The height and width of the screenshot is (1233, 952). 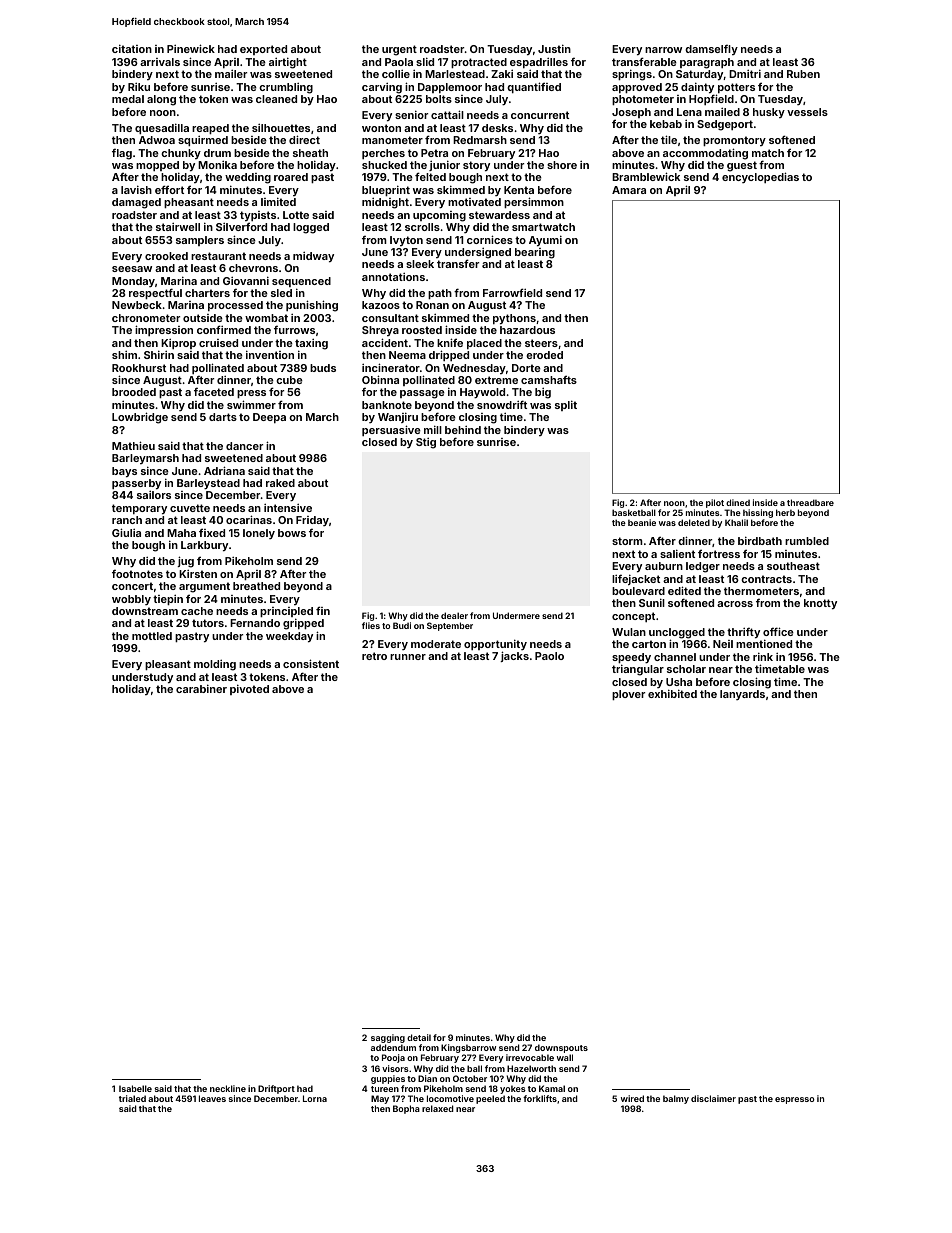 I want to click on neckline, so click(x=228, y=1088).
